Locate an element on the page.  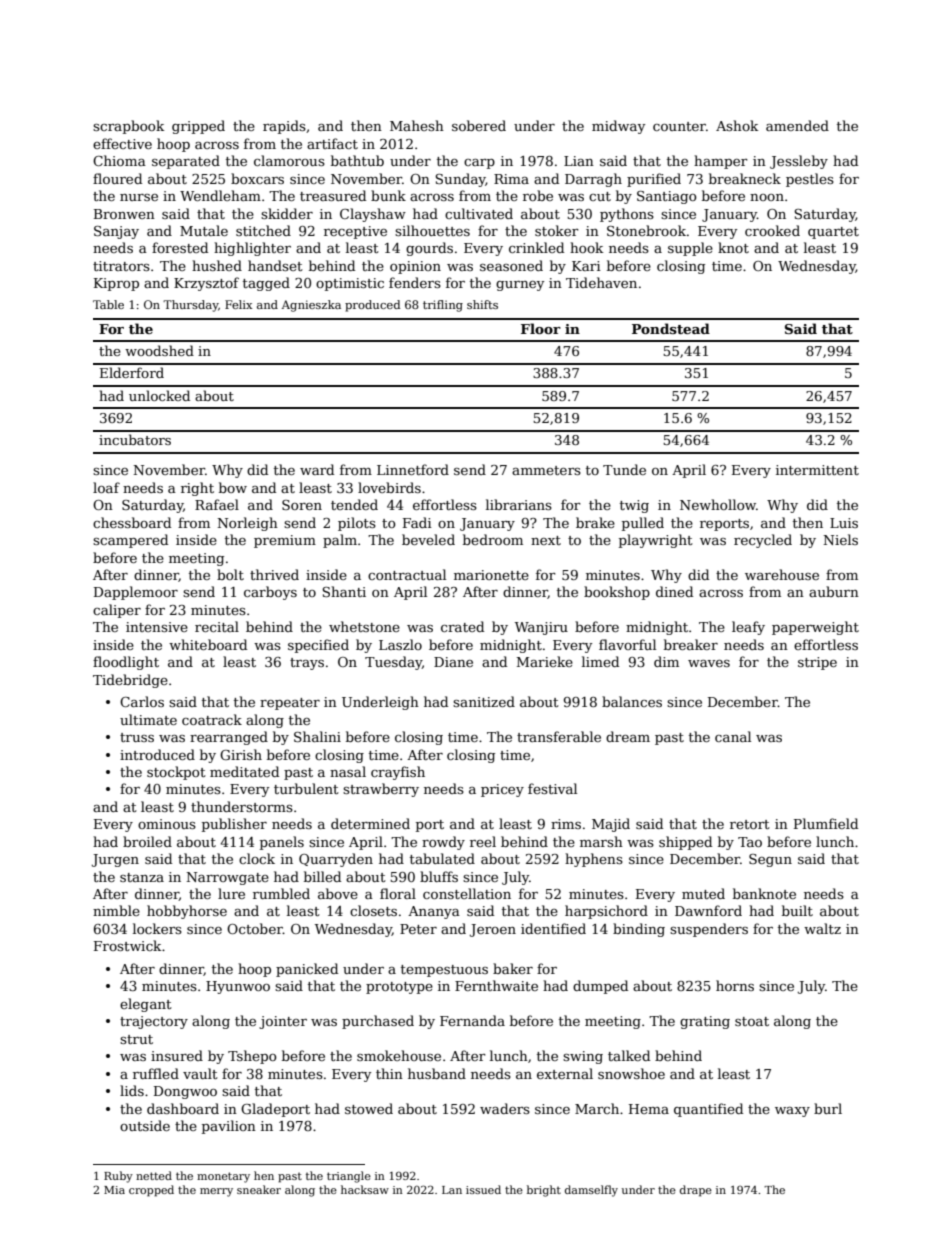
Norleigh is located at coordinates (248, 524).
